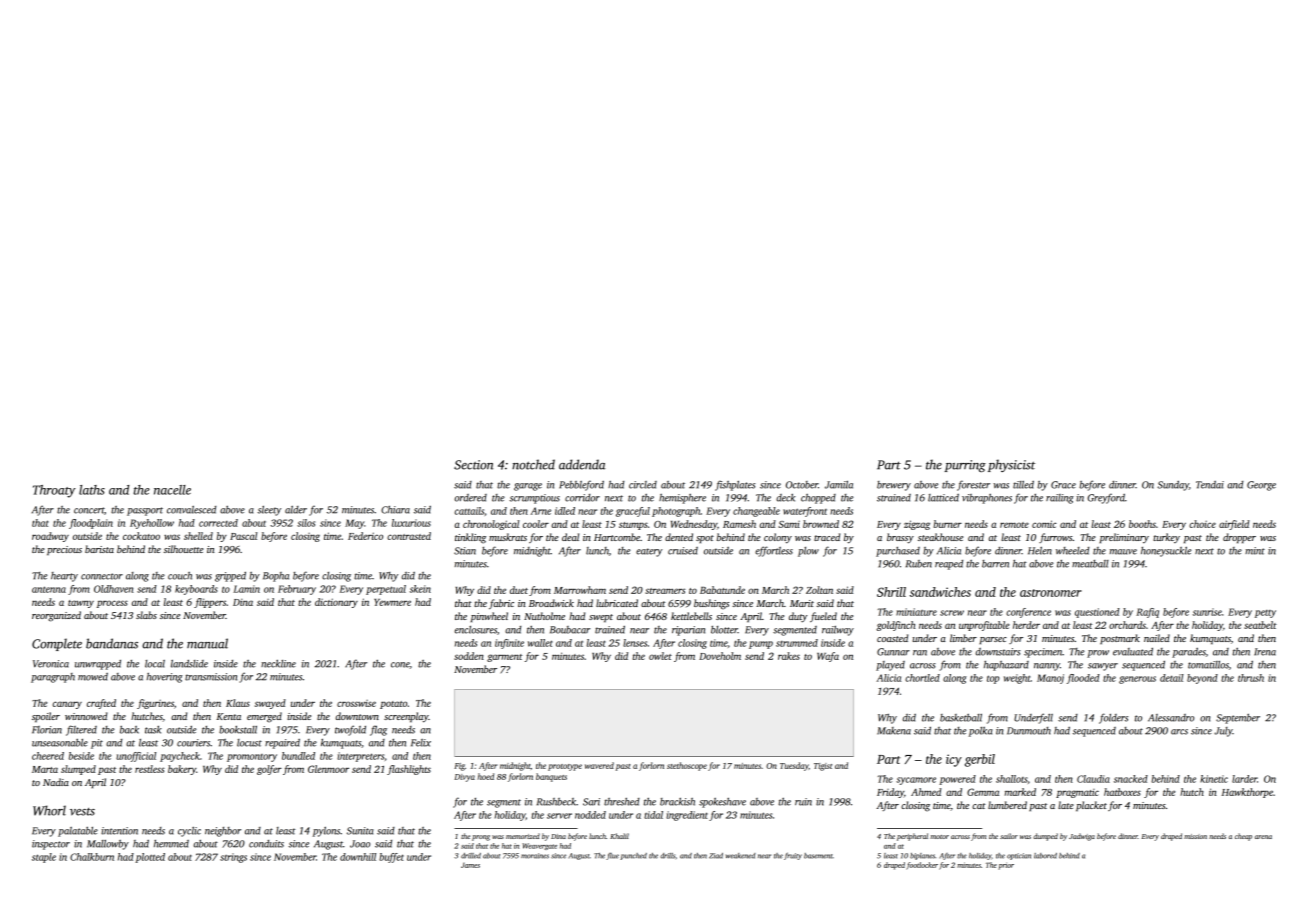  What do you see at coordinates (1011, 465) in the page?
I see `physicist` at bounding box center [1011, 465].
